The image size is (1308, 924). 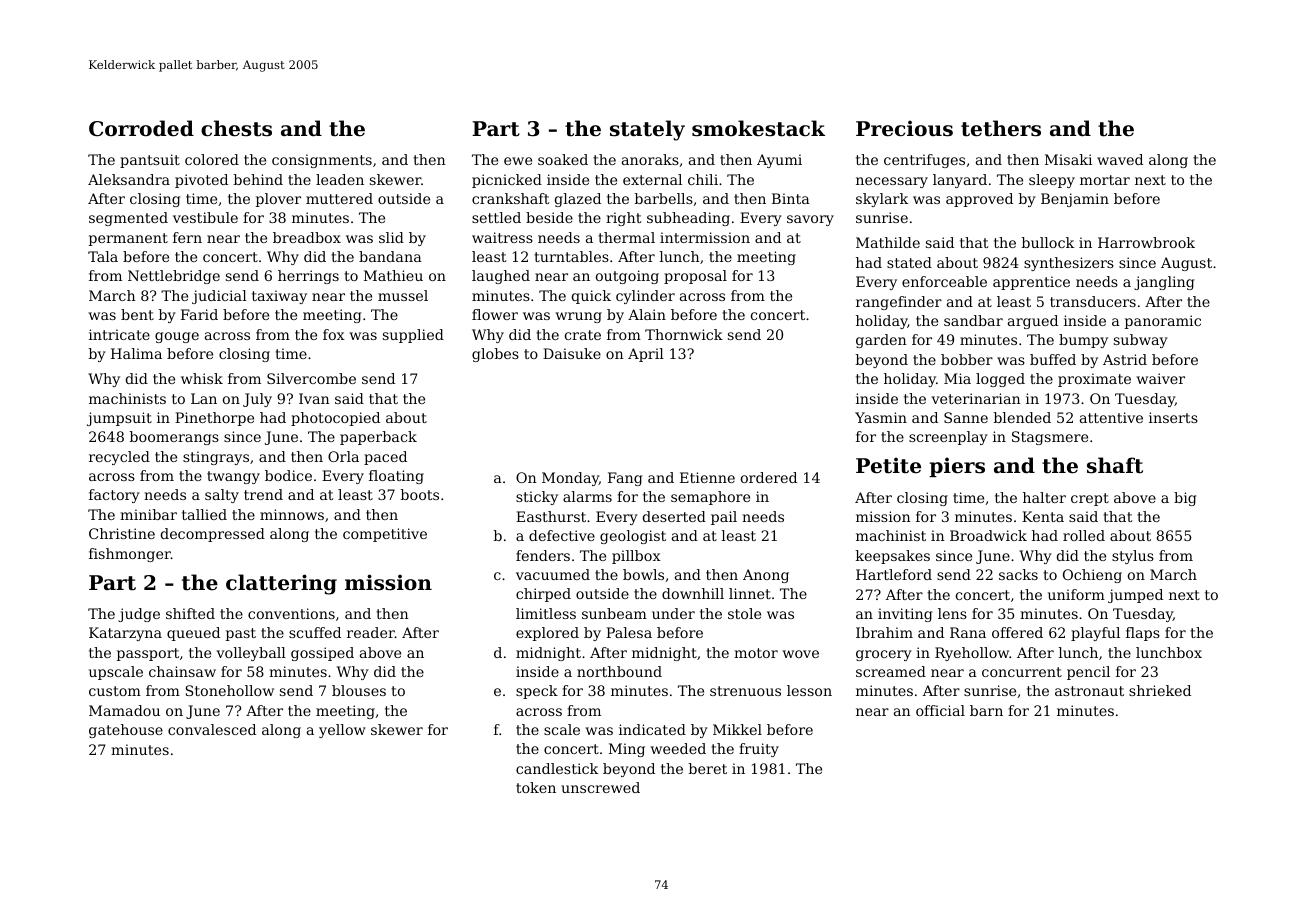 What do you see at coordinates (1093, 301) in the screenshot?
I see `transducers` at bounding box center [1093, 301].
